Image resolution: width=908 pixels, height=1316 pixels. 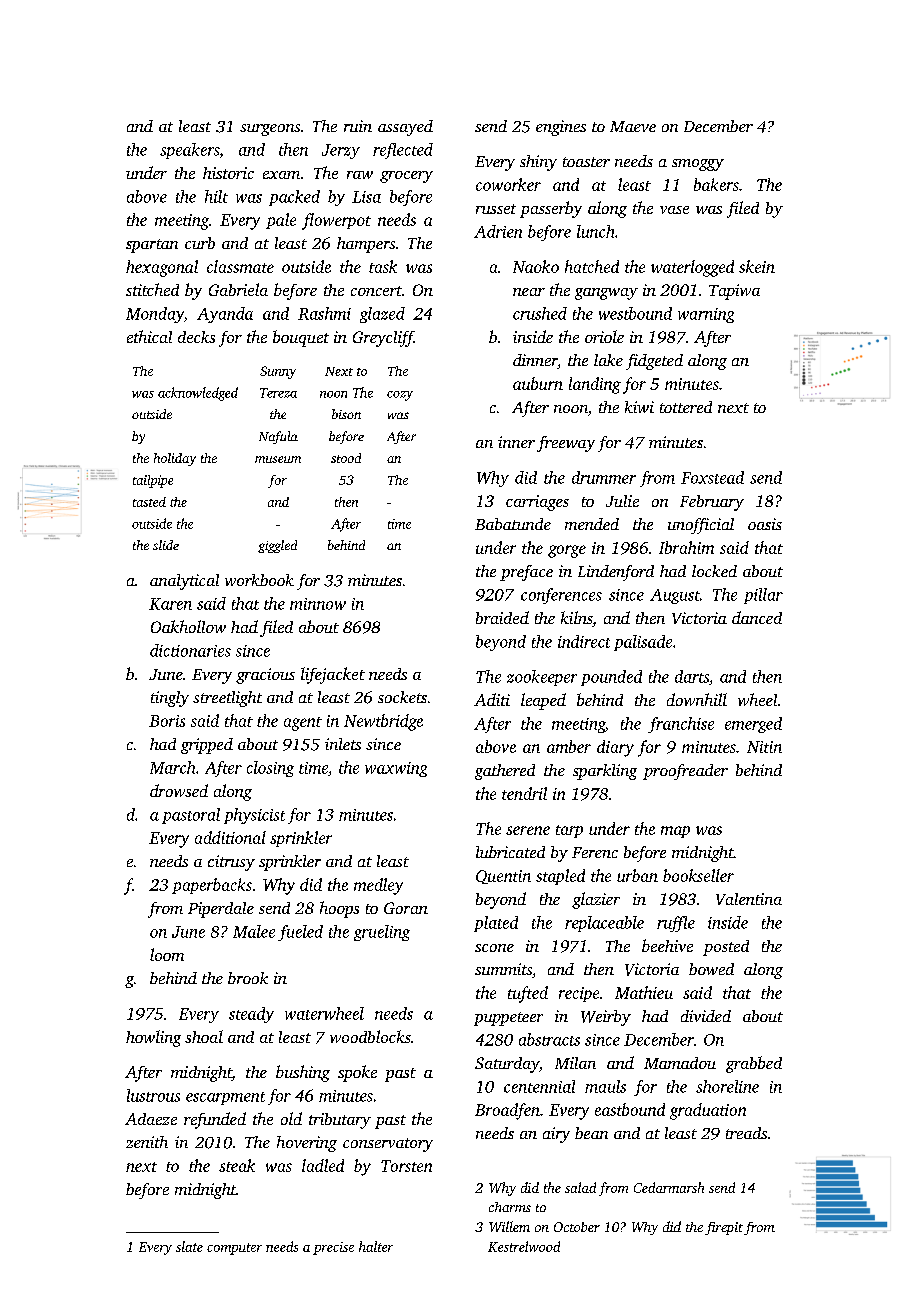 What do you see at coordinates (402, 697) in the screenshot?
I see `sockets` at bounding box center [402, 697].
